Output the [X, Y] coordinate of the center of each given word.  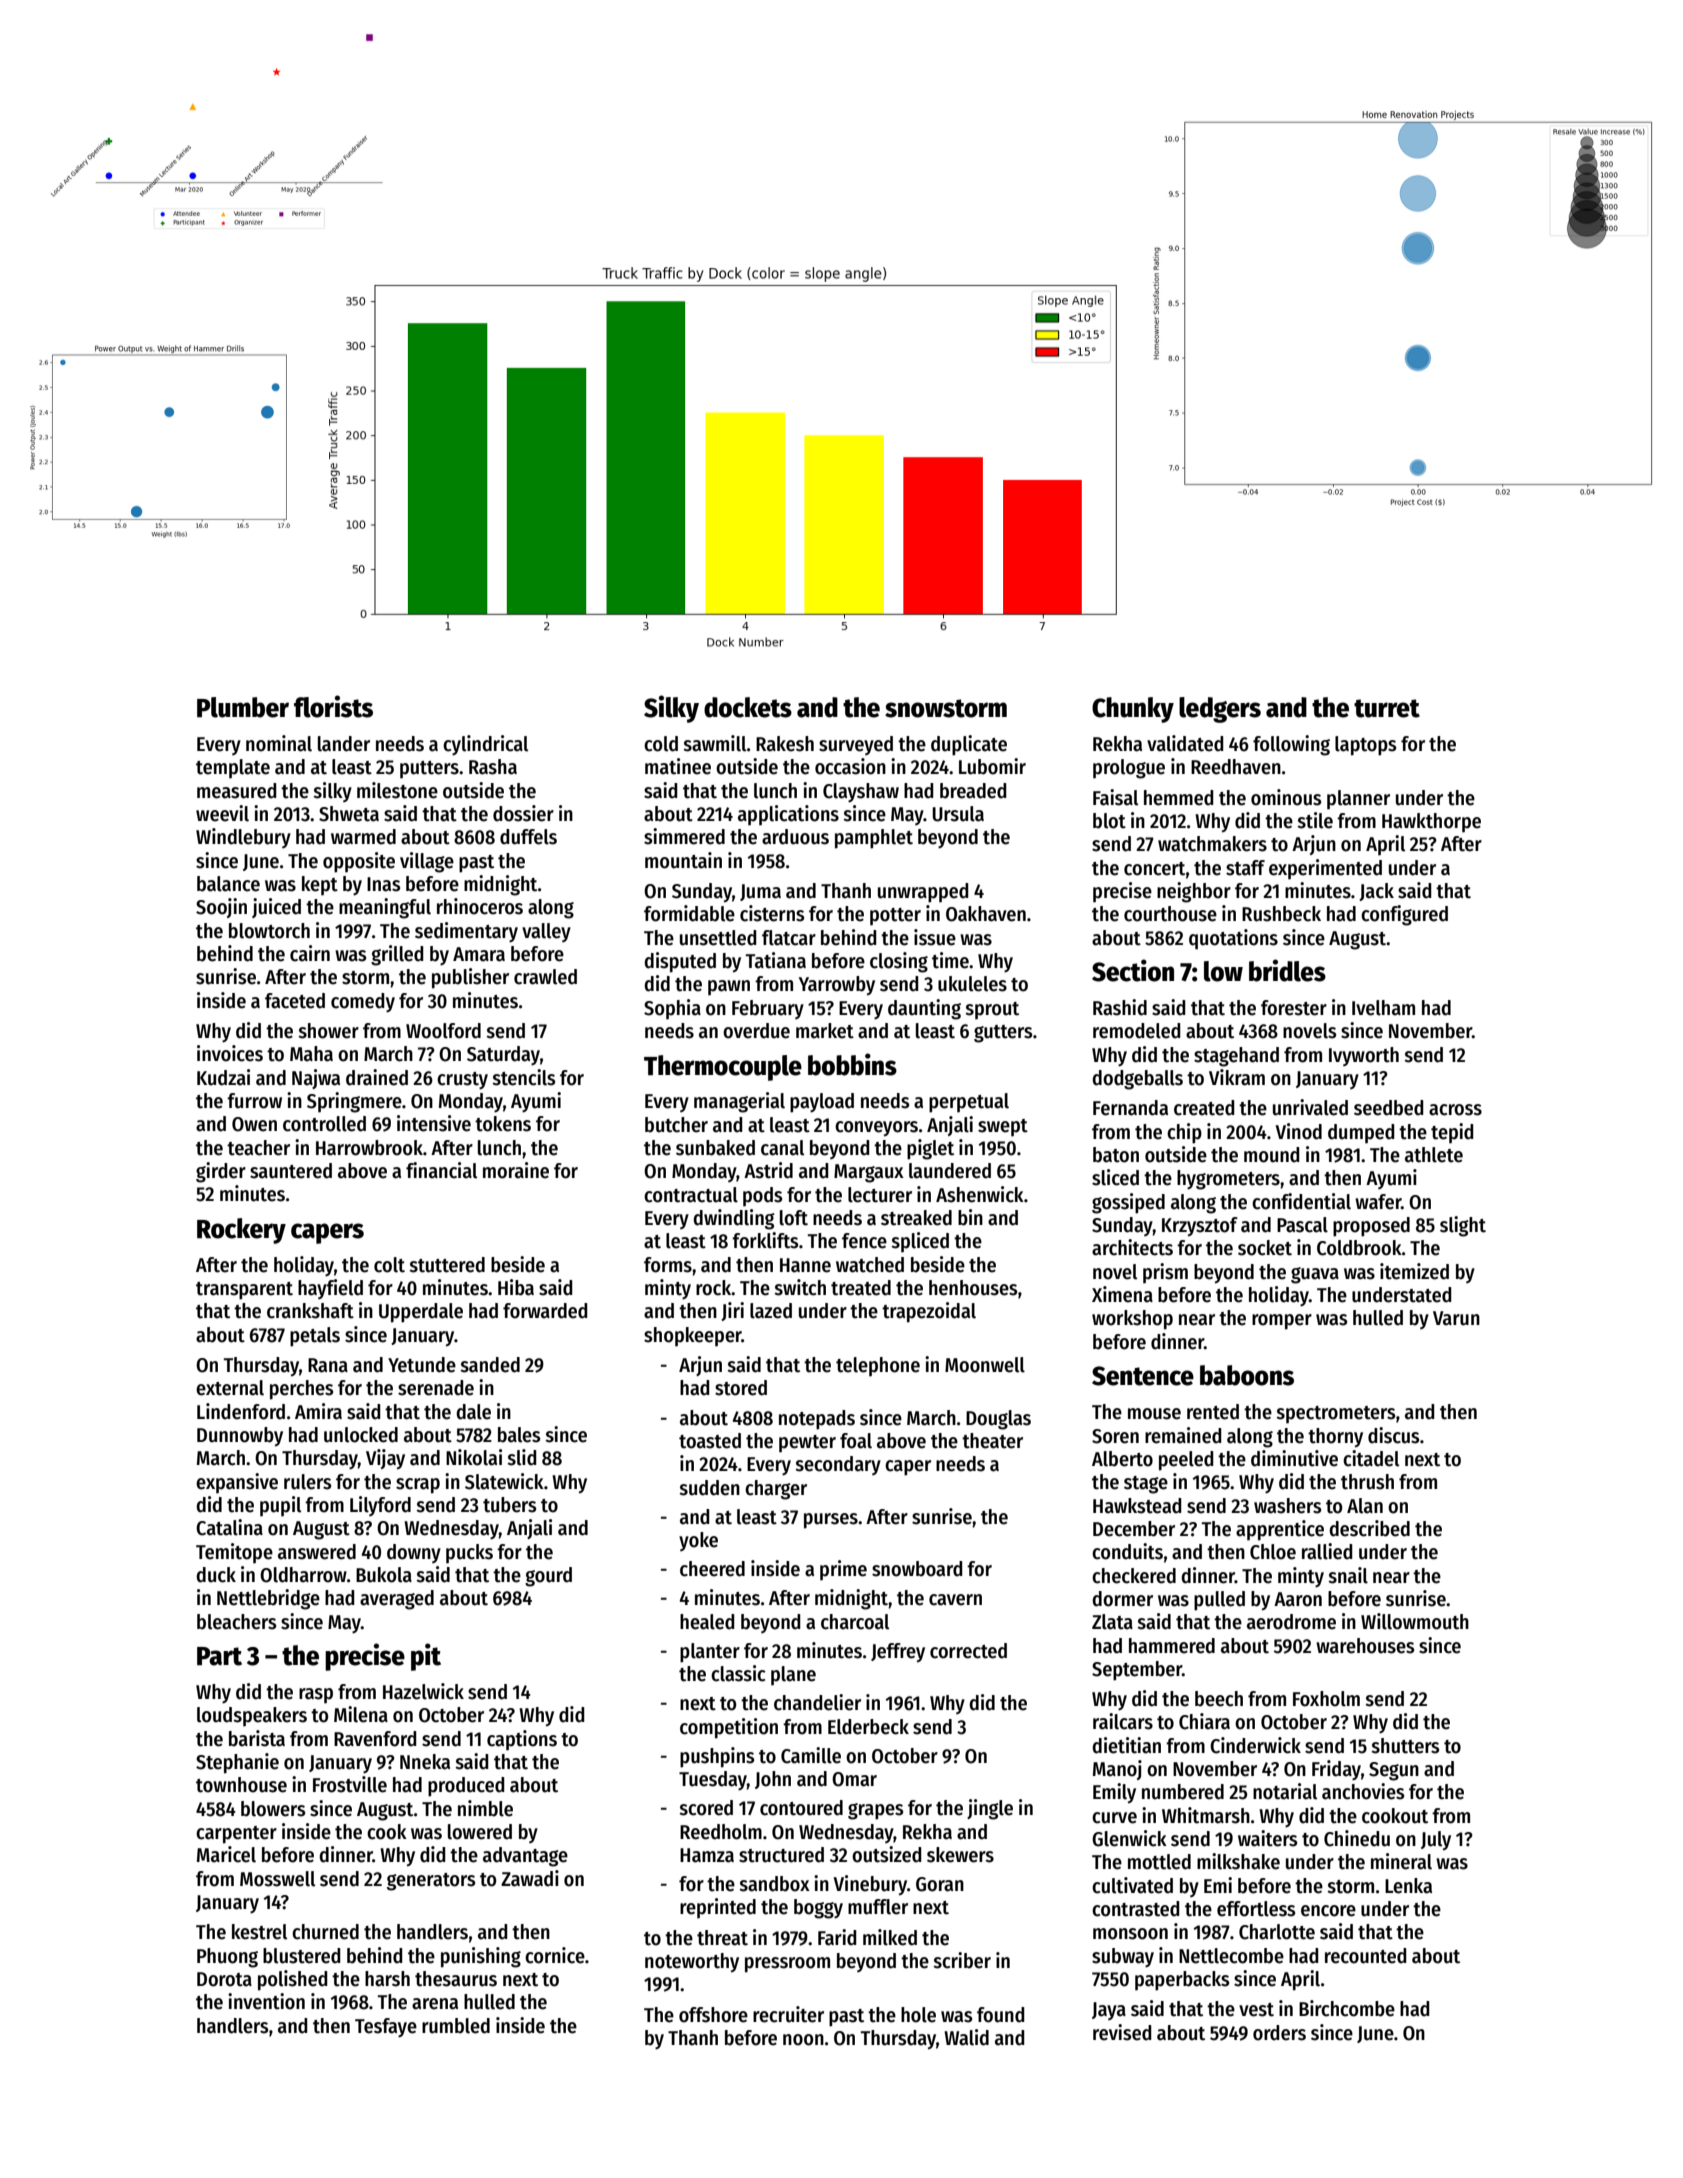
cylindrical [485, 745]
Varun [1456, 1318]
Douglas [998, 1420]
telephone [878, 1367]
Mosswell [277, 1879]
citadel [1371, 1458]
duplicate [969, 745]
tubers [509, 1505]
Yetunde [422, 1365]
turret [1387, 708]
